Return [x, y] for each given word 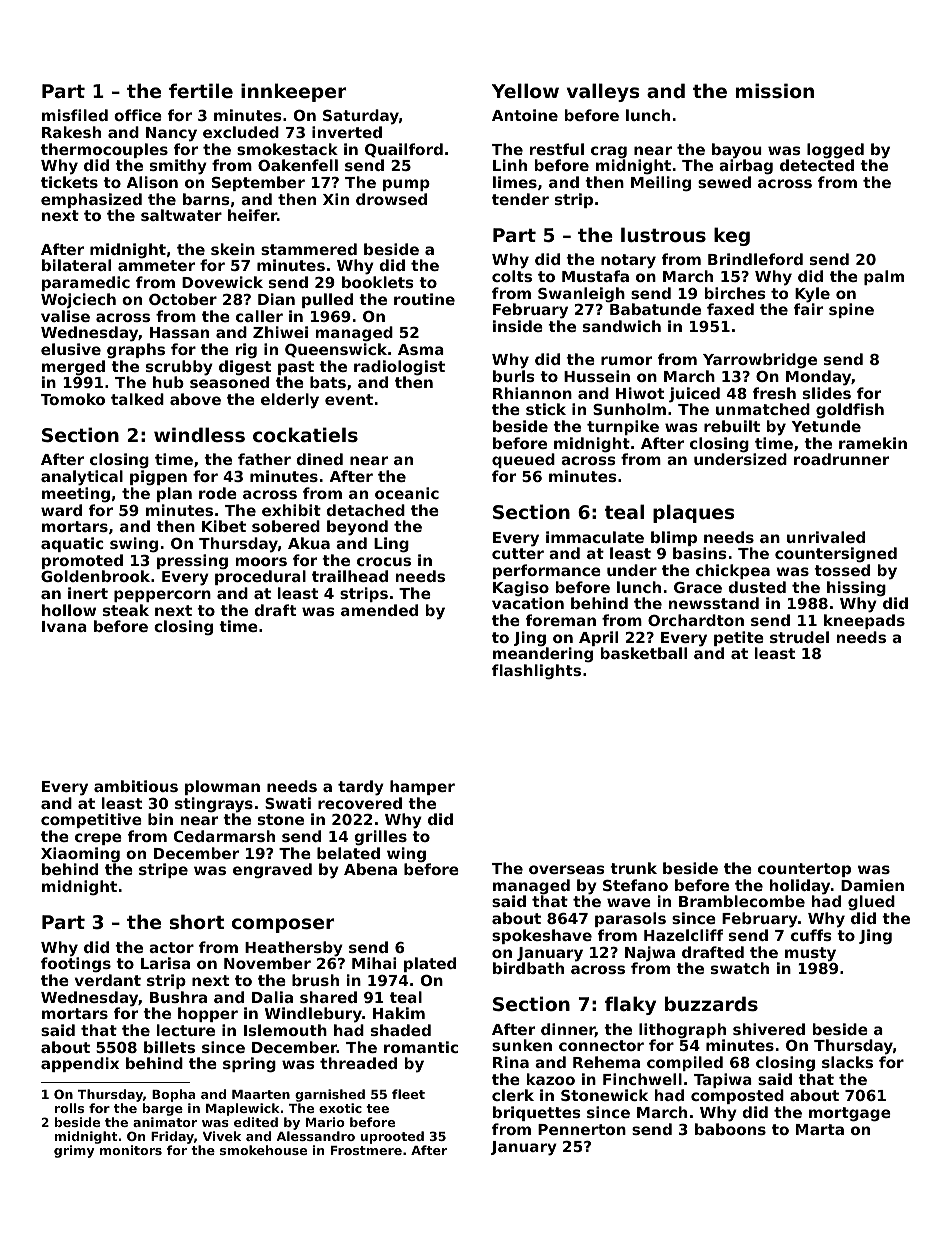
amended [379, 610]
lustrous [663, 234]
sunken [522, 1045]
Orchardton [696, 620]
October [183, 299]
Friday [172, 1137]
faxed [730, 309]
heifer [252, 215]
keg [732, 236]
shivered [769, 1029]
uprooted [392, 1137]
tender [520, 199]
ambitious [136, 786]
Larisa [165, 963]
